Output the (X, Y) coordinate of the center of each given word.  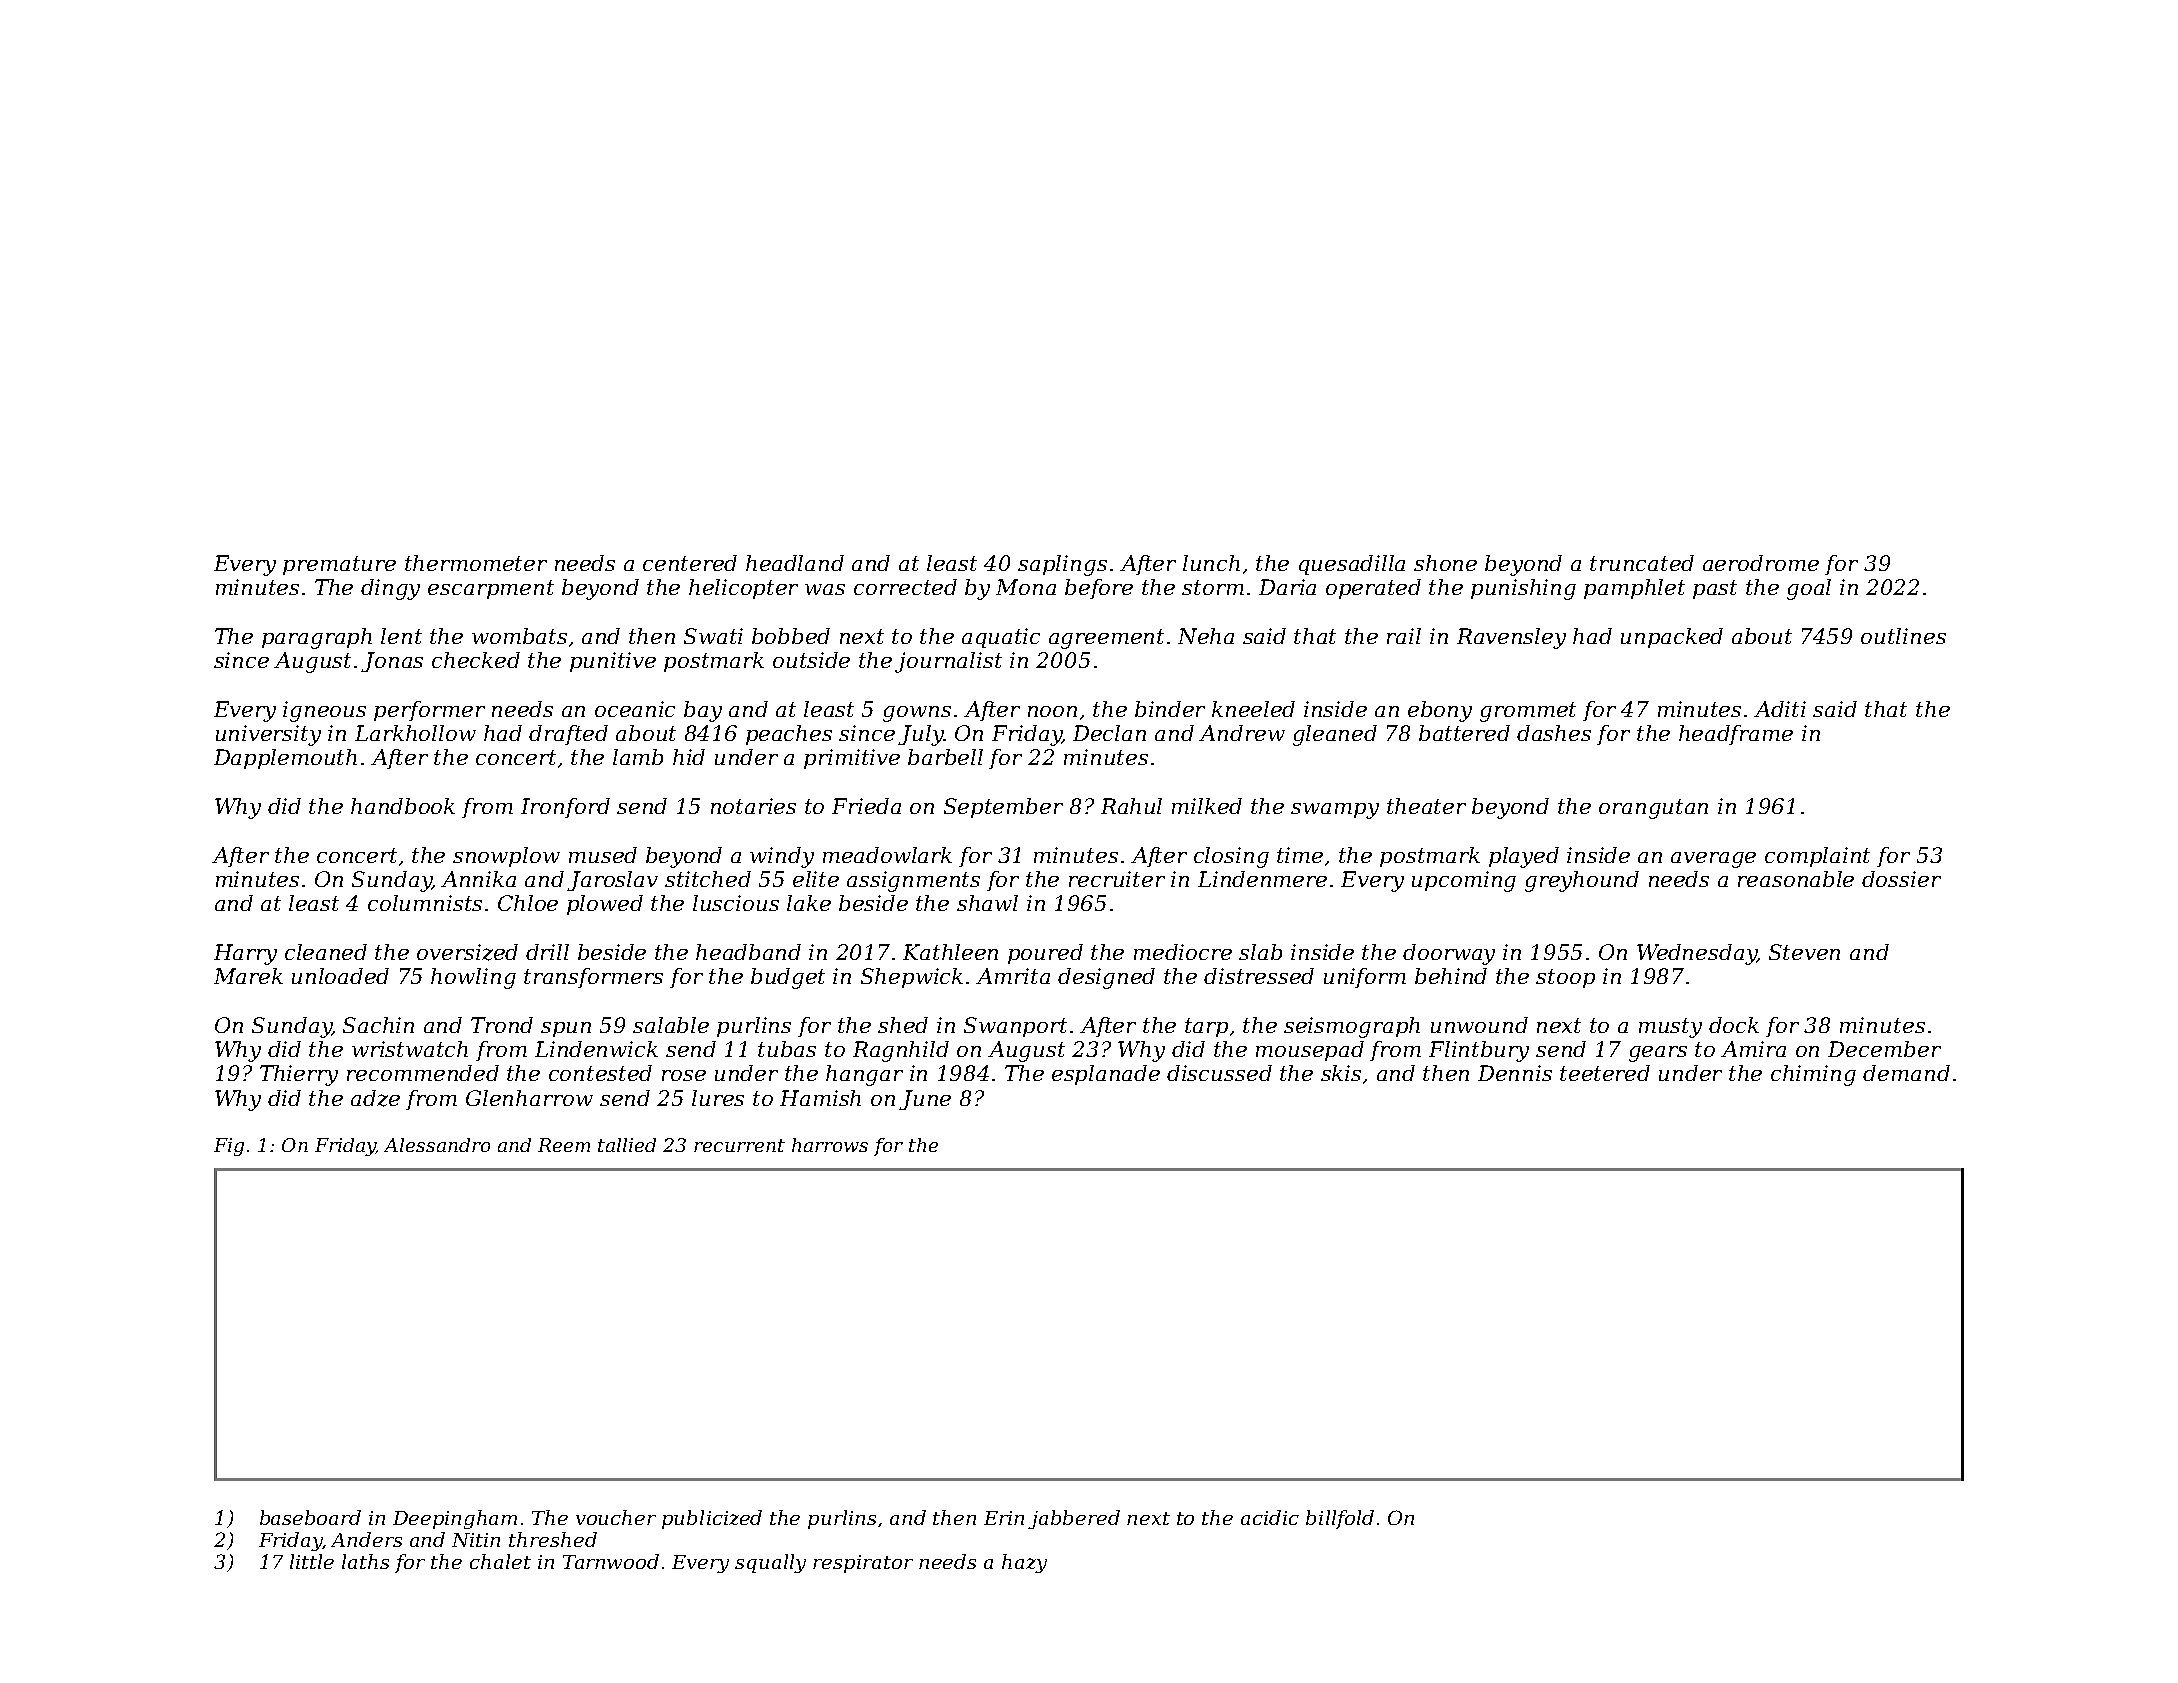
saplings (1062, 565)
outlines (1903, 636)
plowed (605, 905)
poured (1045, 954)
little (312, 1561)
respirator (863, 1564)
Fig (229, 1147)
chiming (1813, 1075)
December (1884, 1049)
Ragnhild (901, 1051)
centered (690, 563)
